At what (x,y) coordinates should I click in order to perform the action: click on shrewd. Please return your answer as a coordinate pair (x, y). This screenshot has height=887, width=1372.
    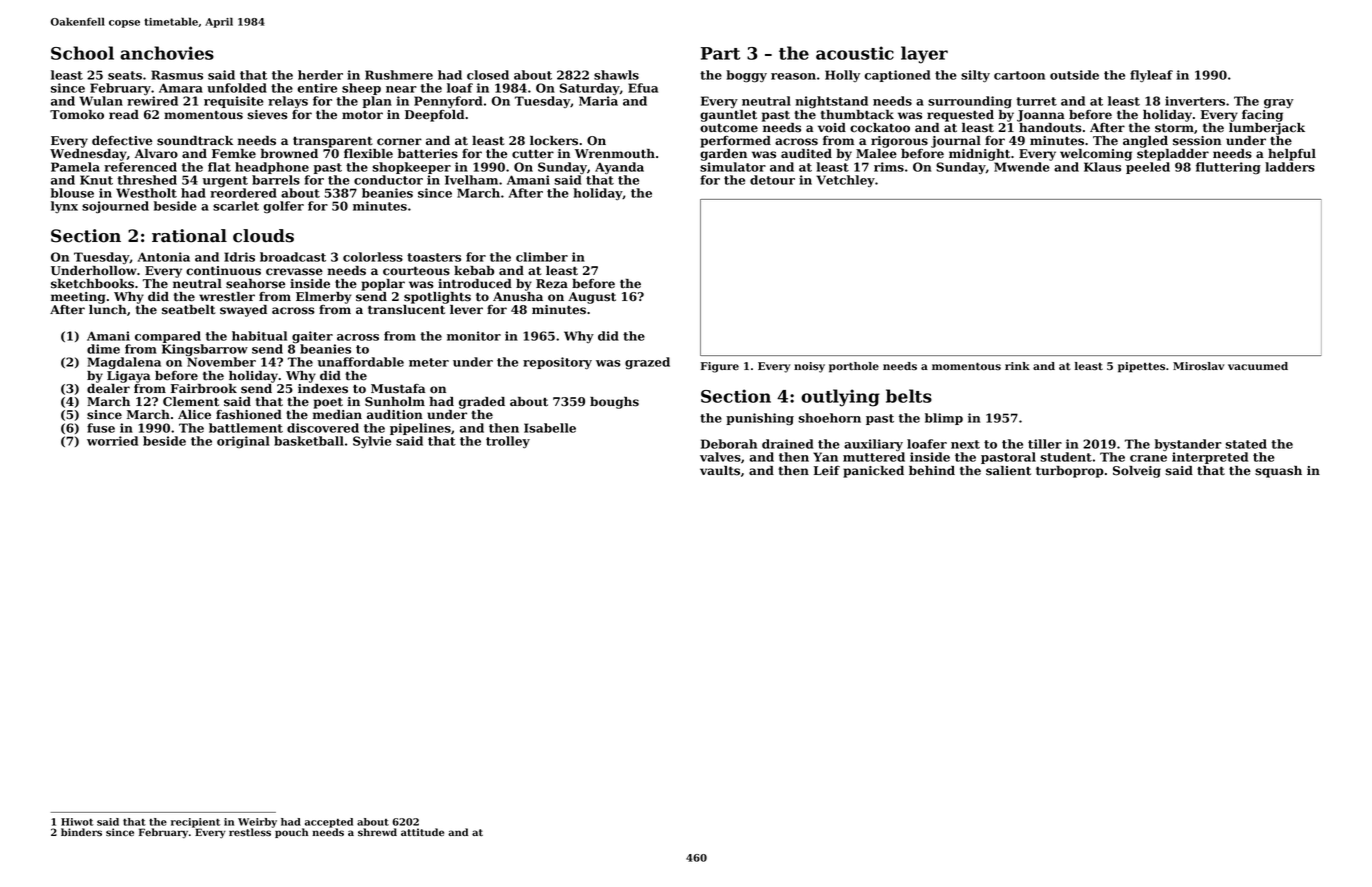
    Looking at the image, I should click on (377, 832).
